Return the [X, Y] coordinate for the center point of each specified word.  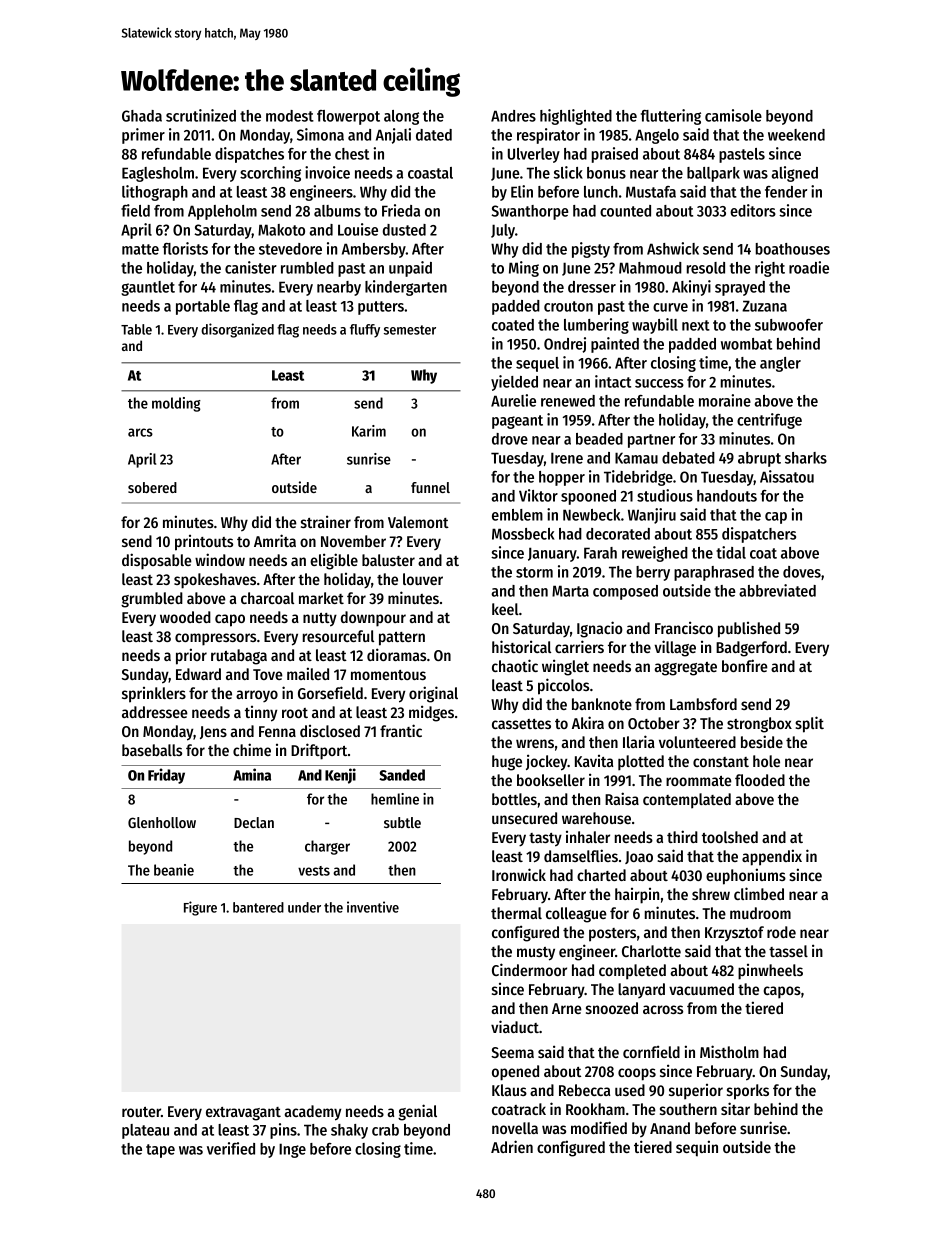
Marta [570, 591]
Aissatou [787, 476]
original [433, 694]
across [663, 1009]
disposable [157, 561]
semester [410, 330]
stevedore [290, 249]
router [141, 1112]
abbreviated [777, 590]
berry [653, 573]
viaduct [515, 1026]
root [295, 713]
